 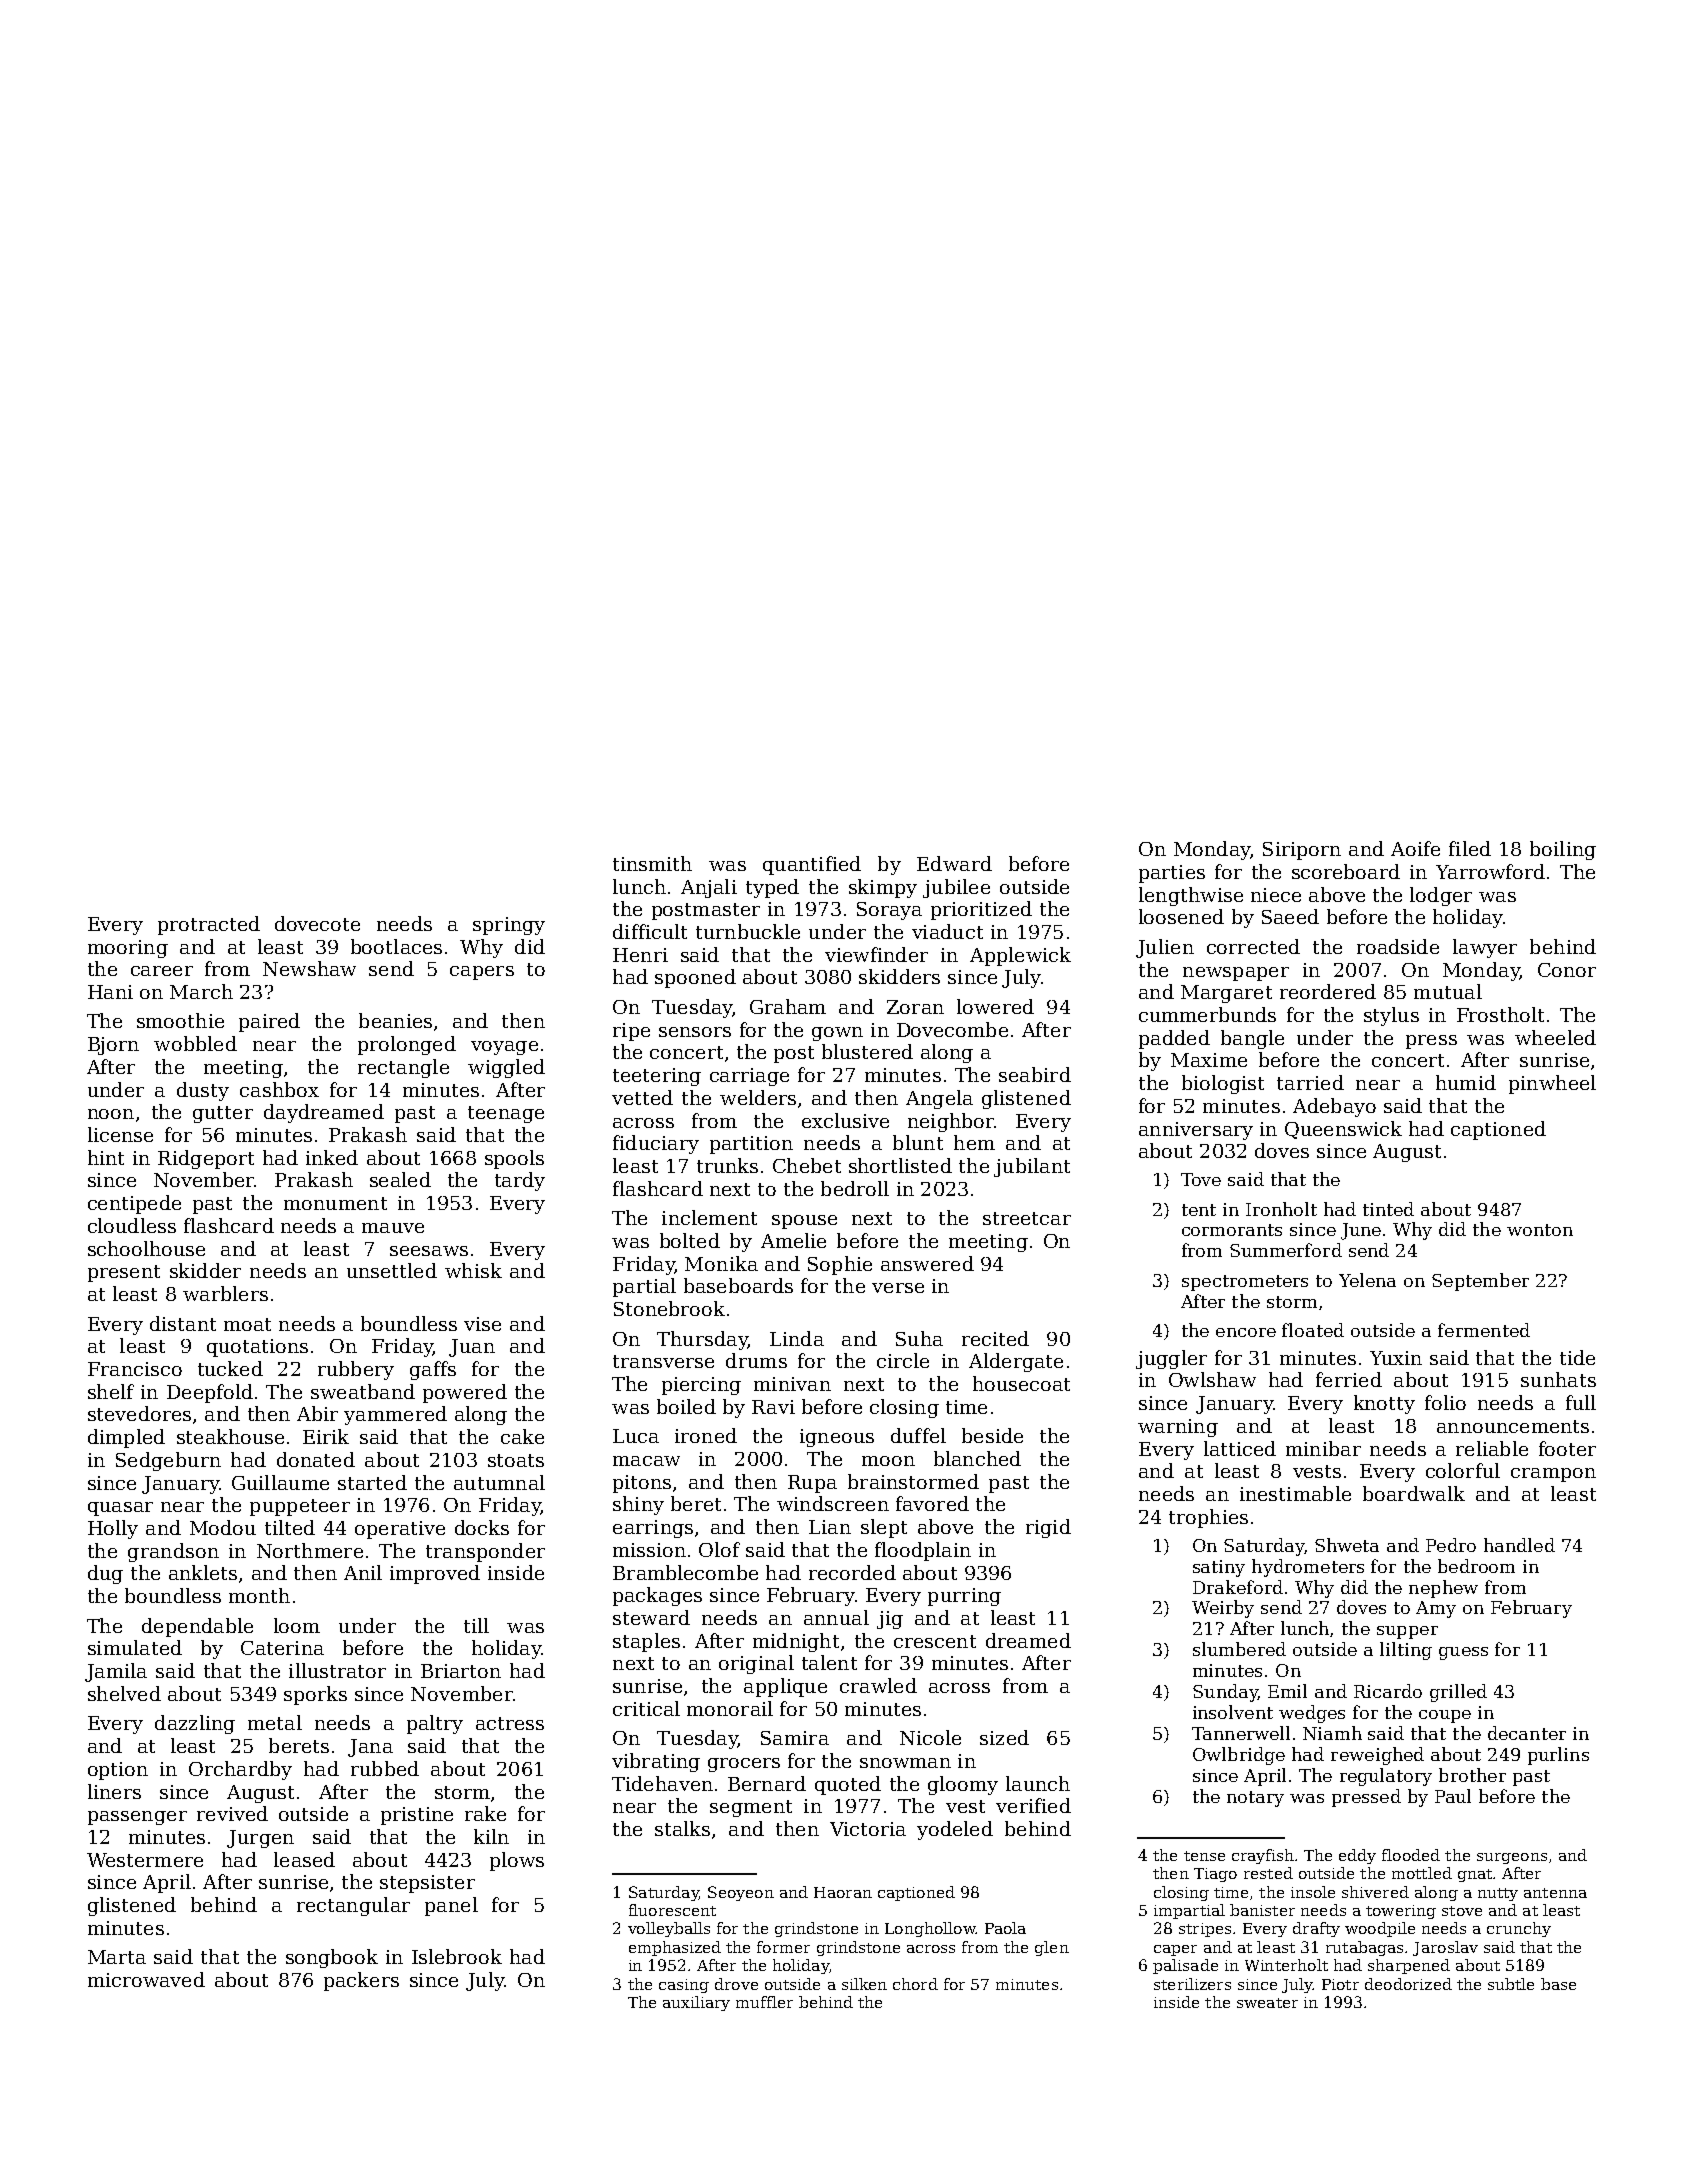 What do you see at coordinates (1445, 1402) in the image?
I see `folio` at bounding box center [1445, 1402].
